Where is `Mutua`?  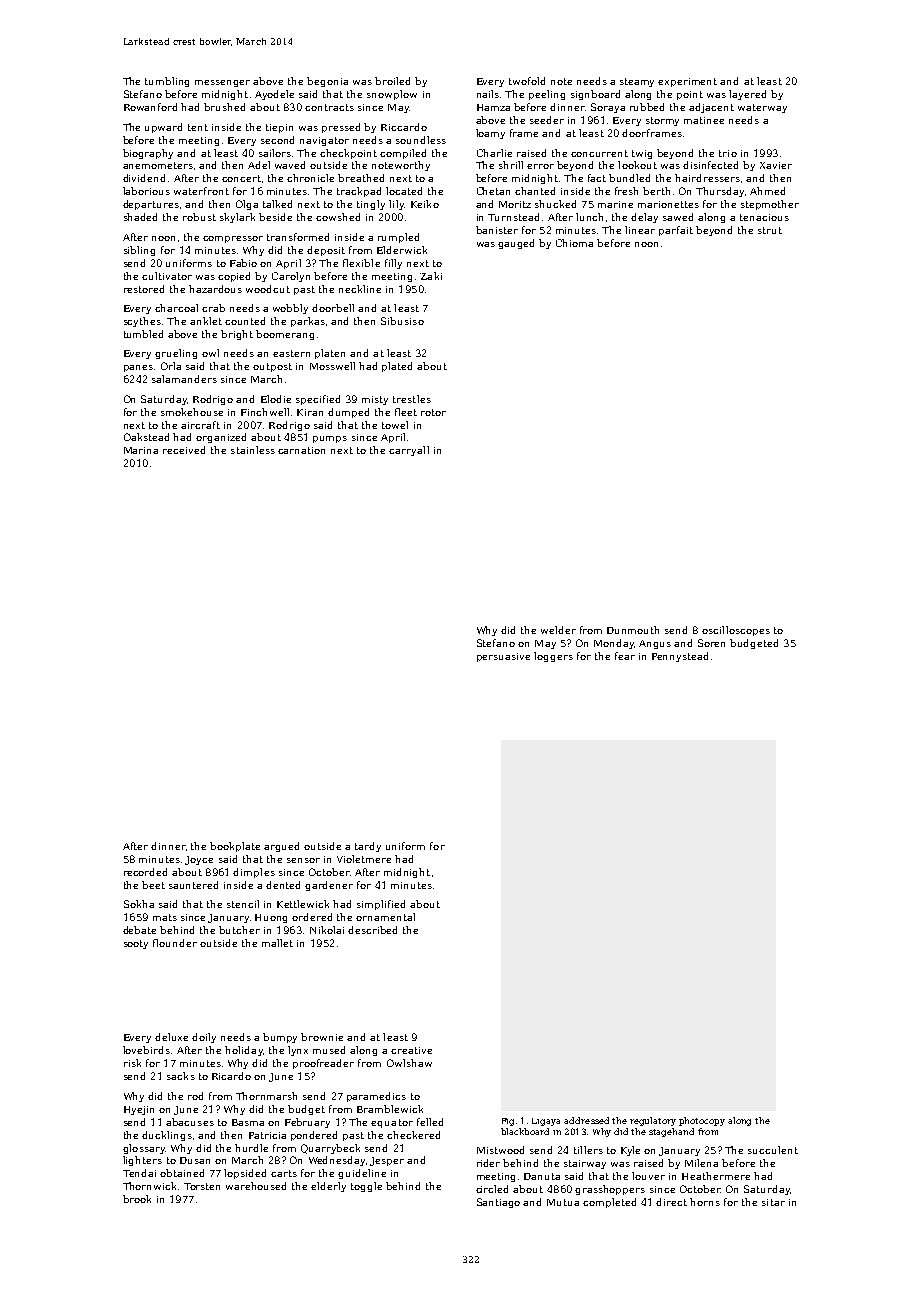
Mutua is located at coordinates (563, 1202).
